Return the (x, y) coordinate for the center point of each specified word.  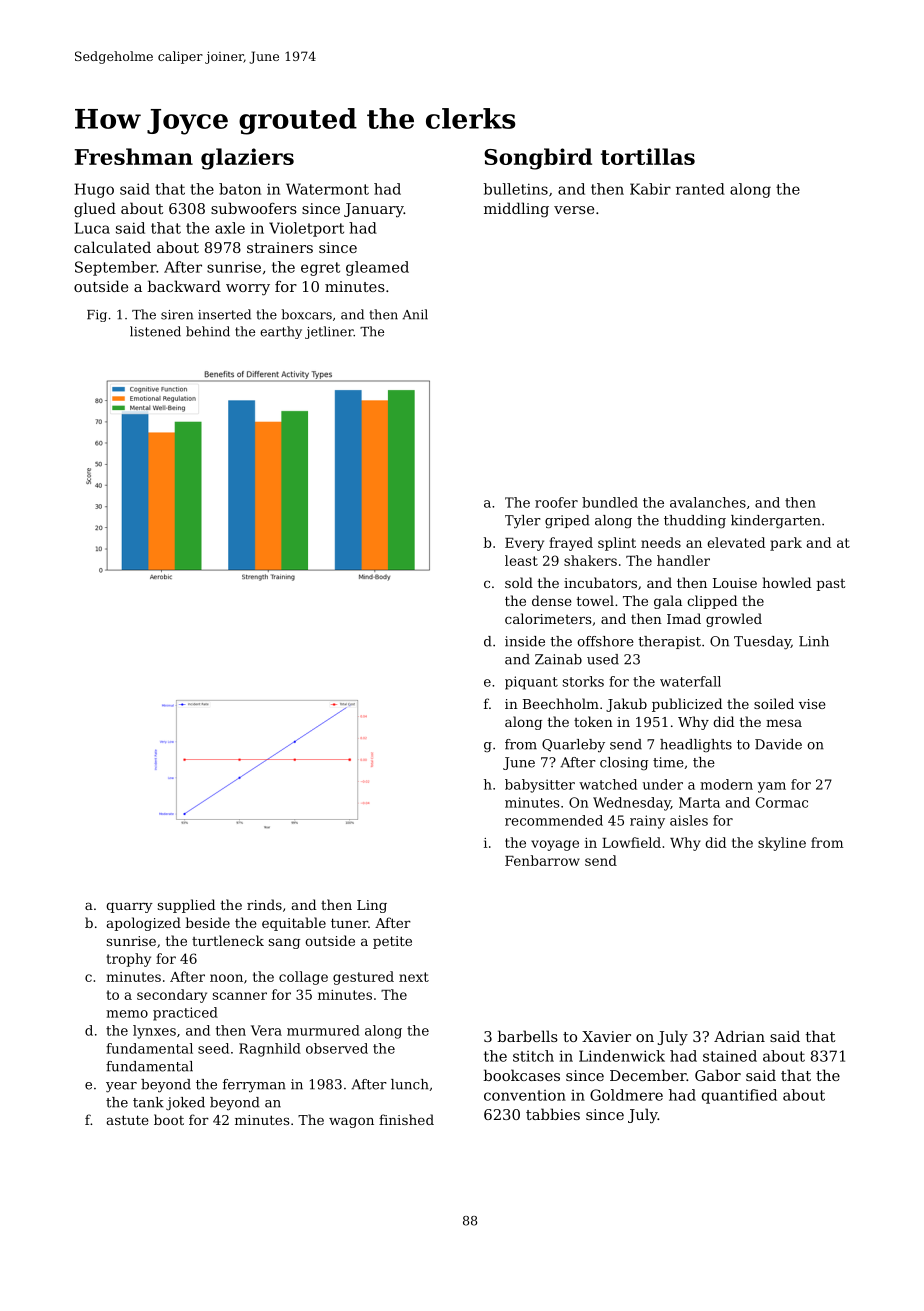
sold (519, 582)
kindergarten (776, 521)
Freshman (134, 156)
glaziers (247, 159)
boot (169, 1119)
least (521, 560)
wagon (351, 1122)
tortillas (648, 156)
